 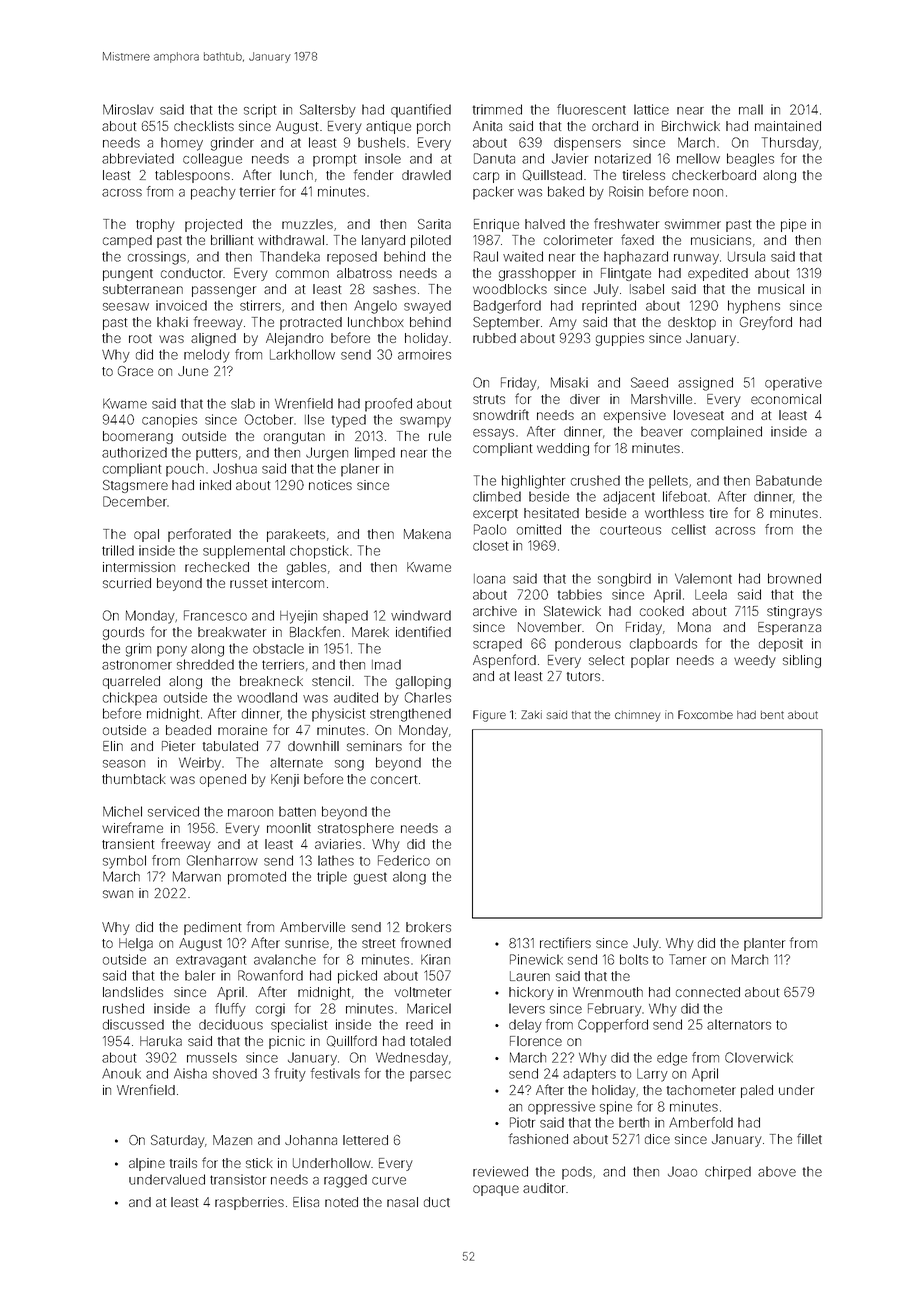 I want to click on piloted, so click(x=431, y=241).
